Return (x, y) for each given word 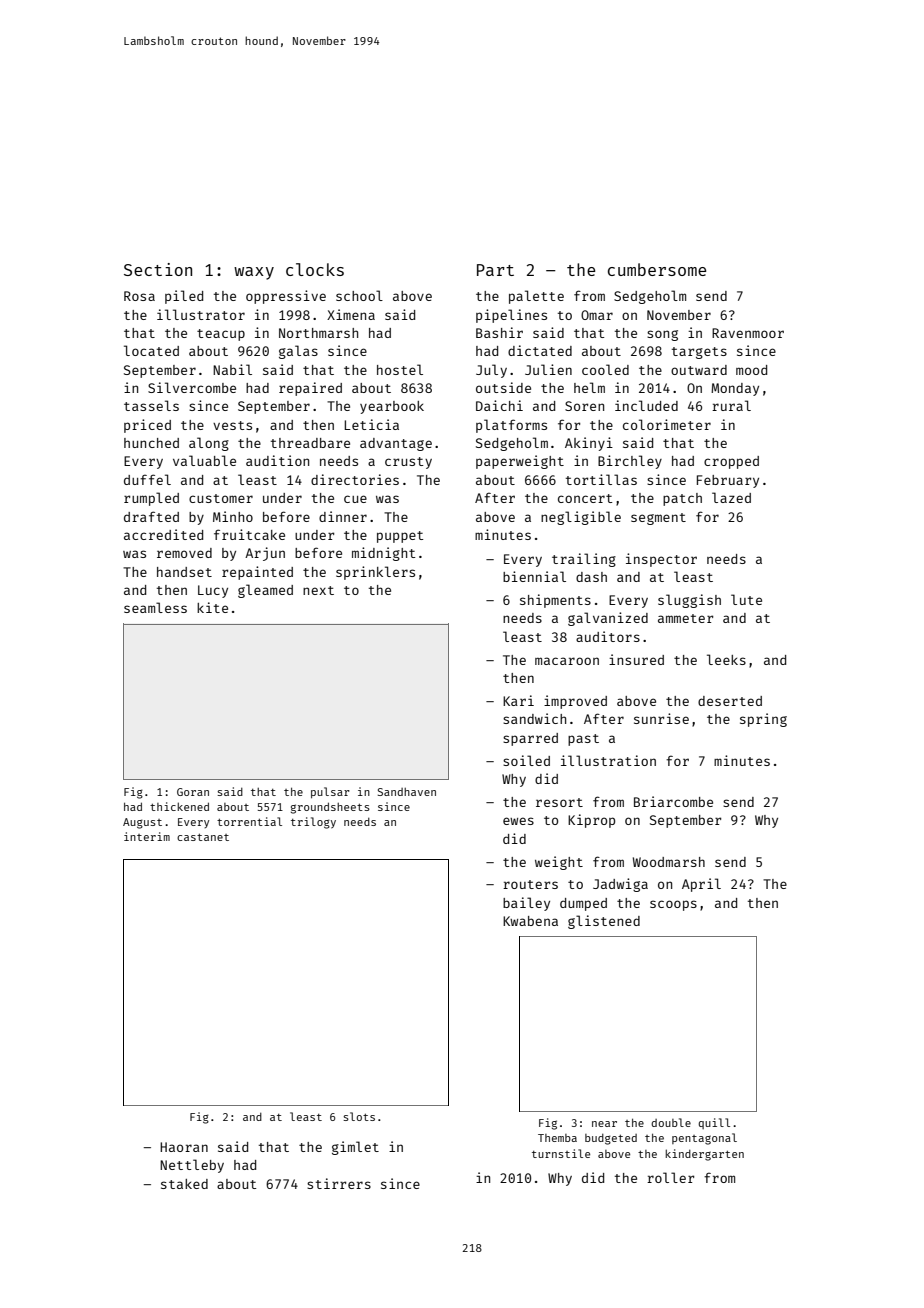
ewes (518, 821)
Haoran (184, 1147)
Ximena (351, 314)
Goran (193, 792)
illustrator (201, 314)
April (701, 885)
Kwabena (530, 921)
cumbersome (657, 269)
